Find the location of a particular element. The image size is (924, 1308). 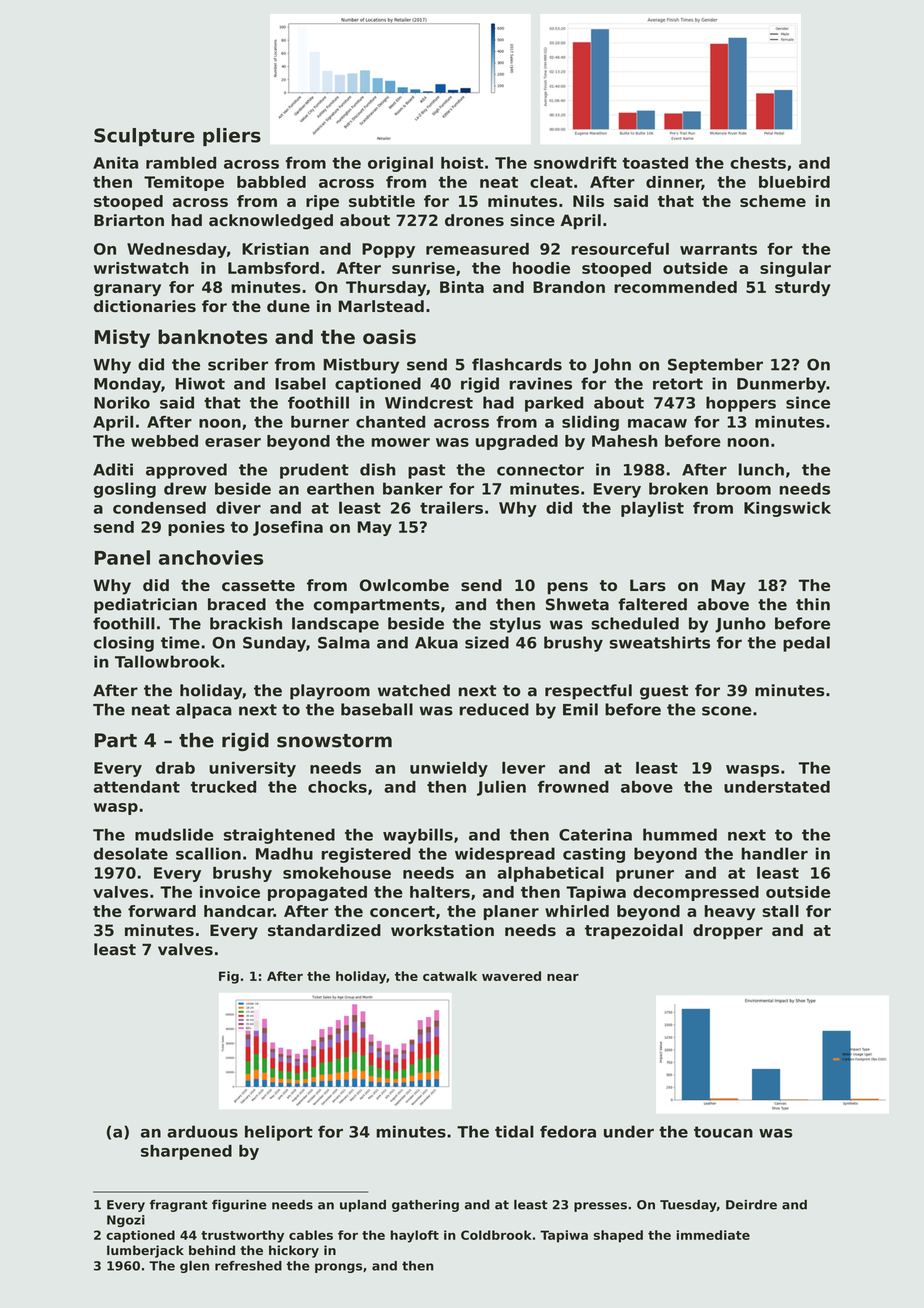

scriber is located at coordinates (238, 364).
